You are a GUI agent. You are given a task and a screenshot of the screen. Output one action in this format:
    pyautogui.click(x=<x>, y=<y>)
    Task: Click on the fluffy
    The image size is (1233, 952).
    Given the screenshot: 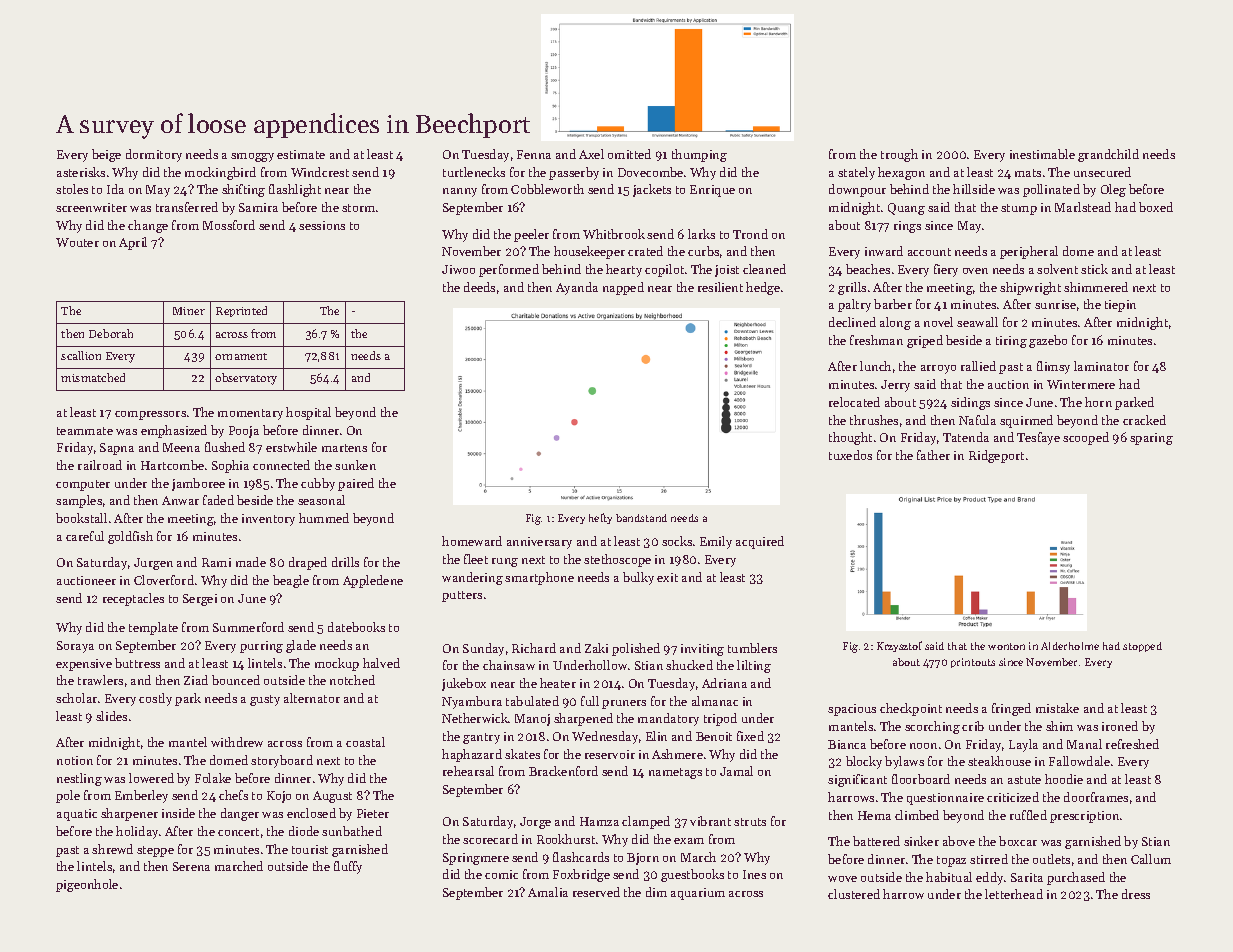 What is the action you would take?
    pyautogui.click(x=348, y=867)
